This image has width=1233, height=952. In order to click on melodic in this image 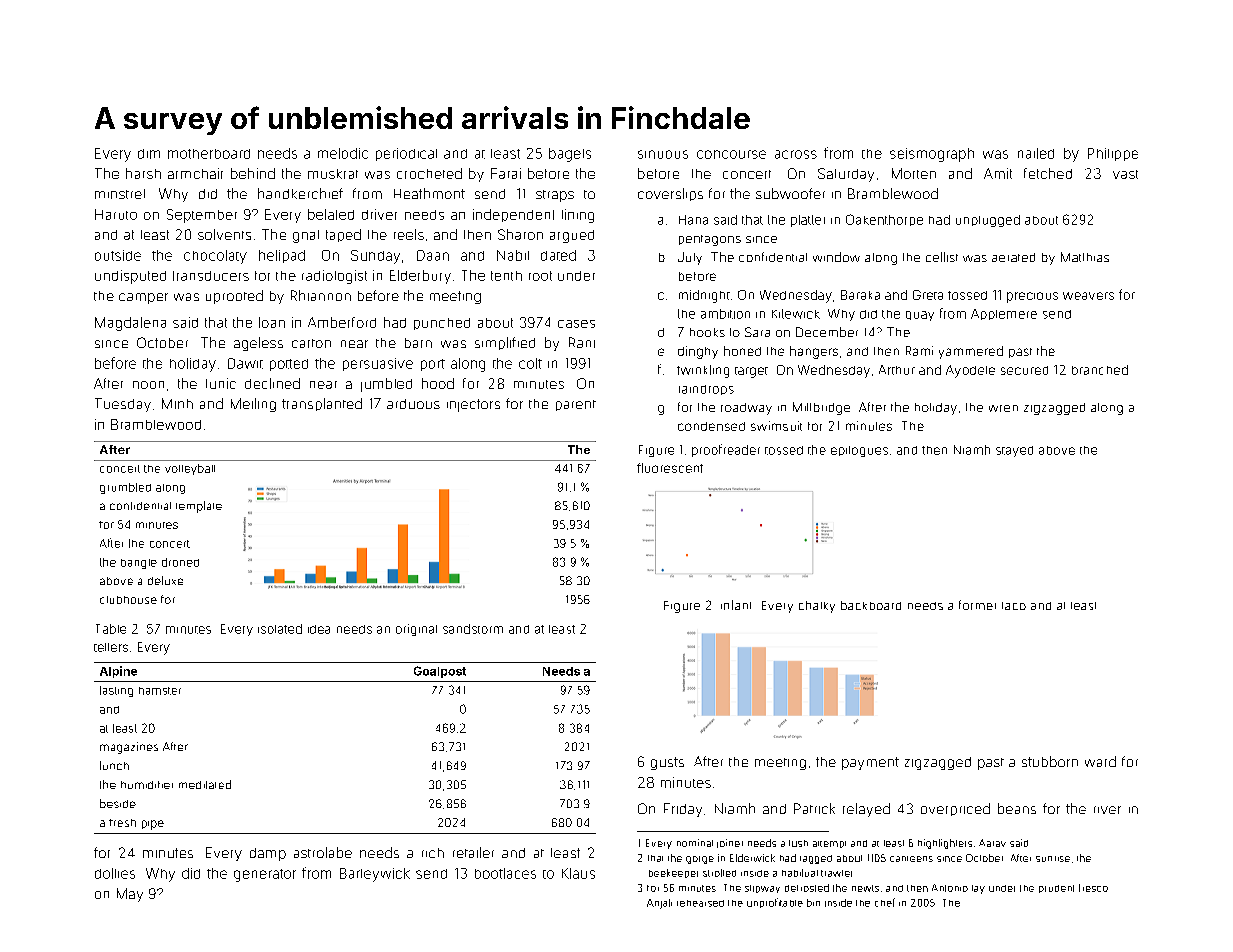, I will do `click(343, 153)`.
